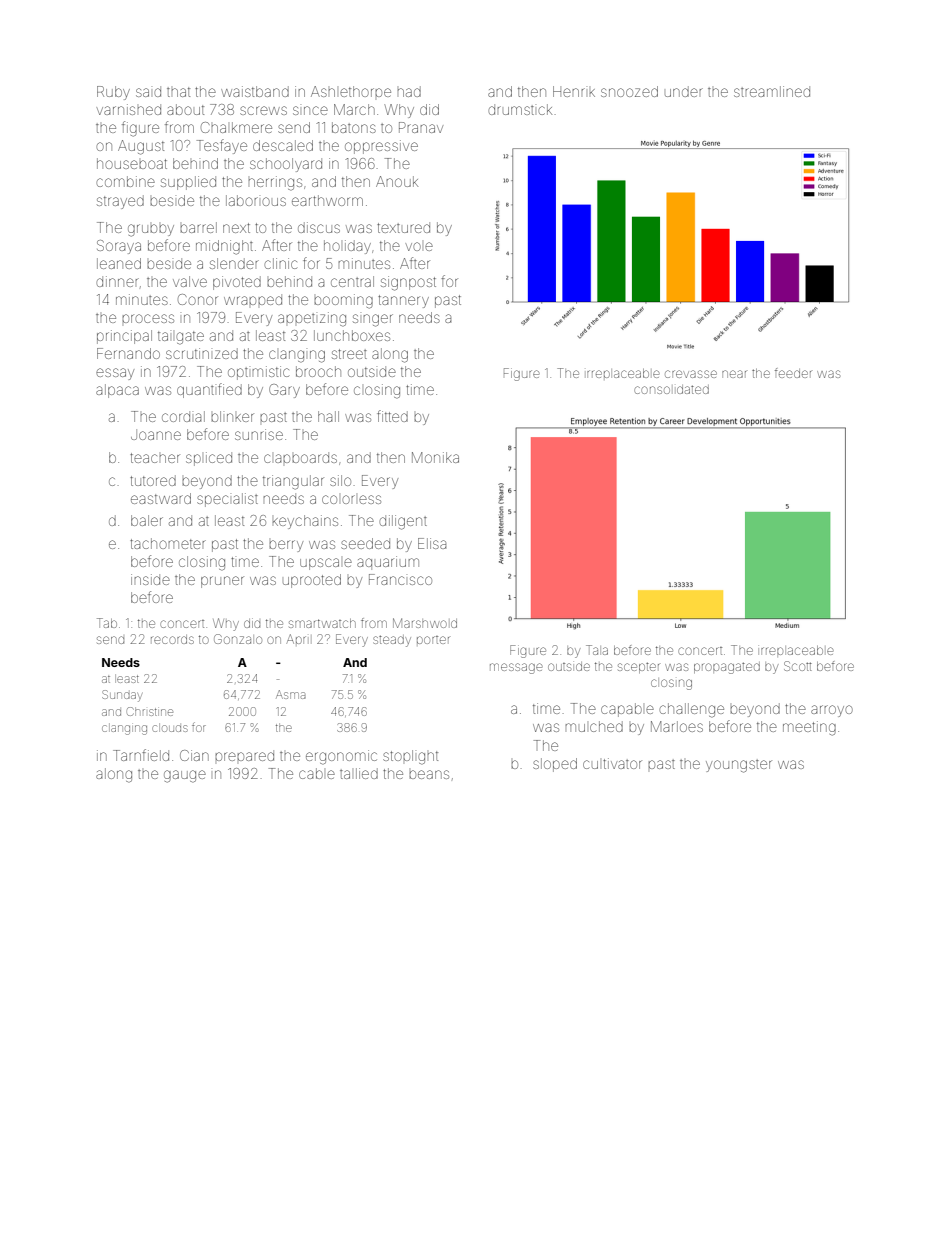 Image resolution: width=952 pixels, height=1233 pixels. What do you see at coordinates (317, 773) in the screenshot?
I see `cable` at bounding box center [317, 773].
